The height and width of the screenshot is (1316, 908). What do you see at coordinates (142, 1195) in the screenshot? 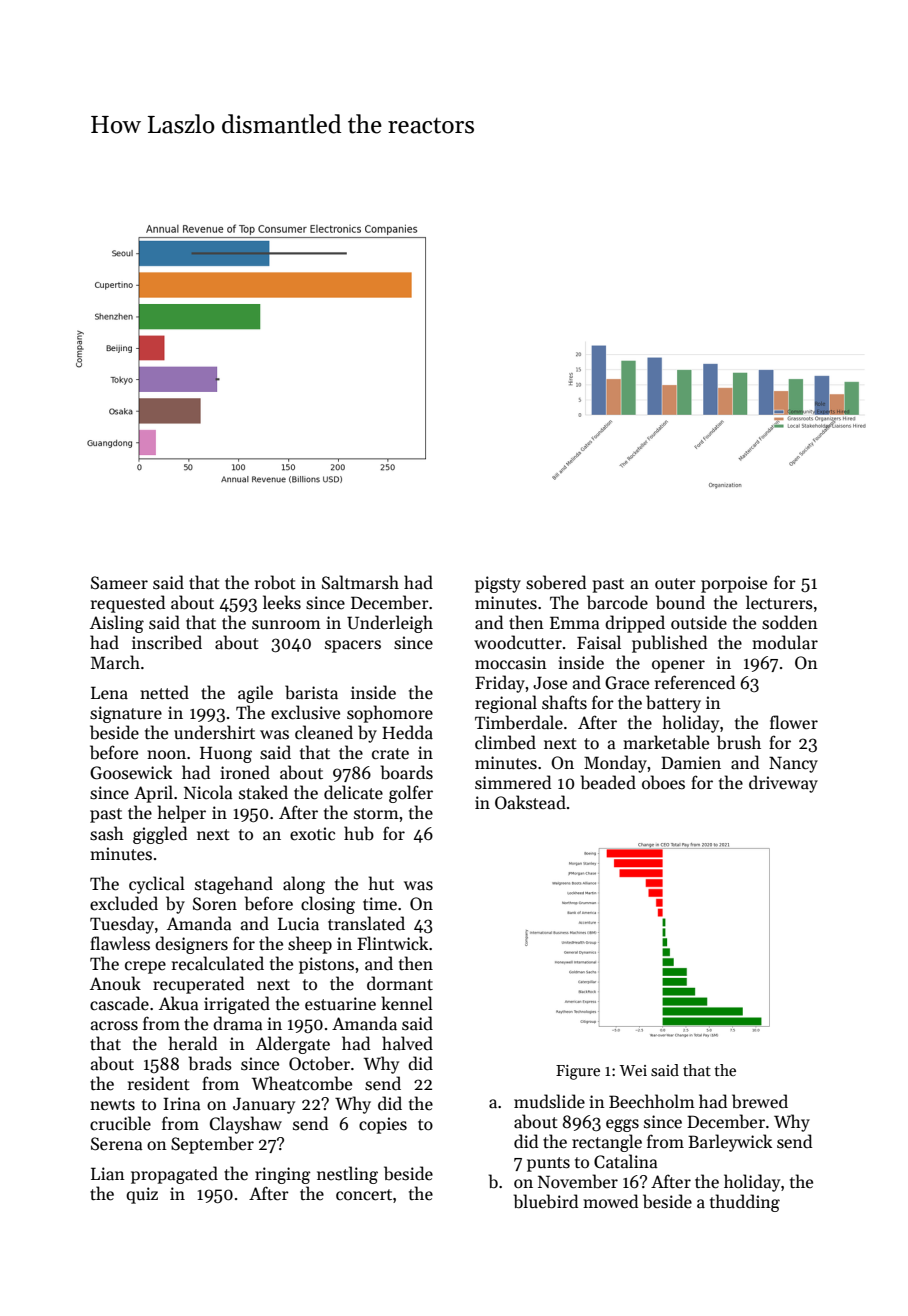
I see `quiz` at bounding box center [142, 1195].
